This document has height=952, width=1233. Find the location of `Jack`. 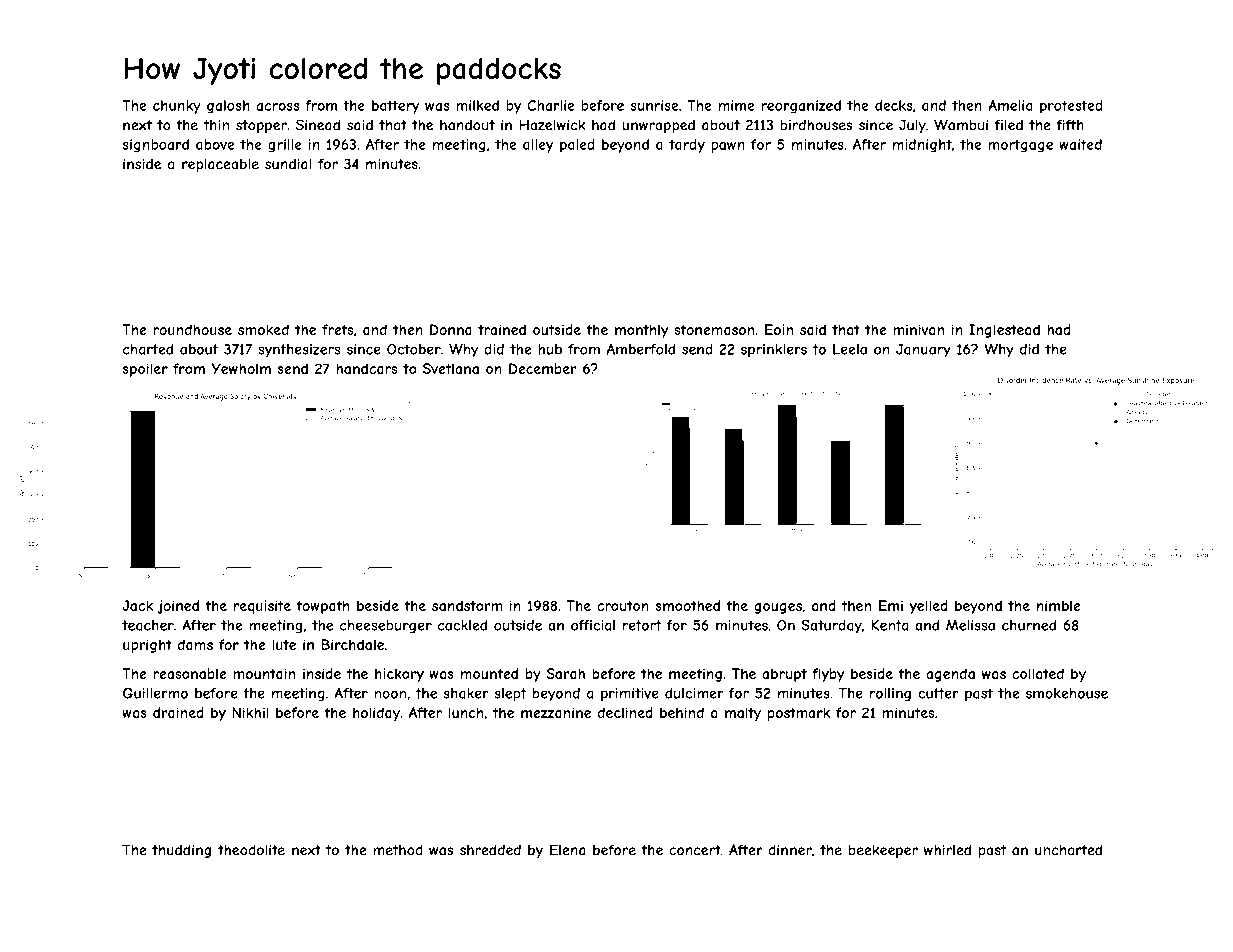

Jack is located at coordinates (137, 605).
